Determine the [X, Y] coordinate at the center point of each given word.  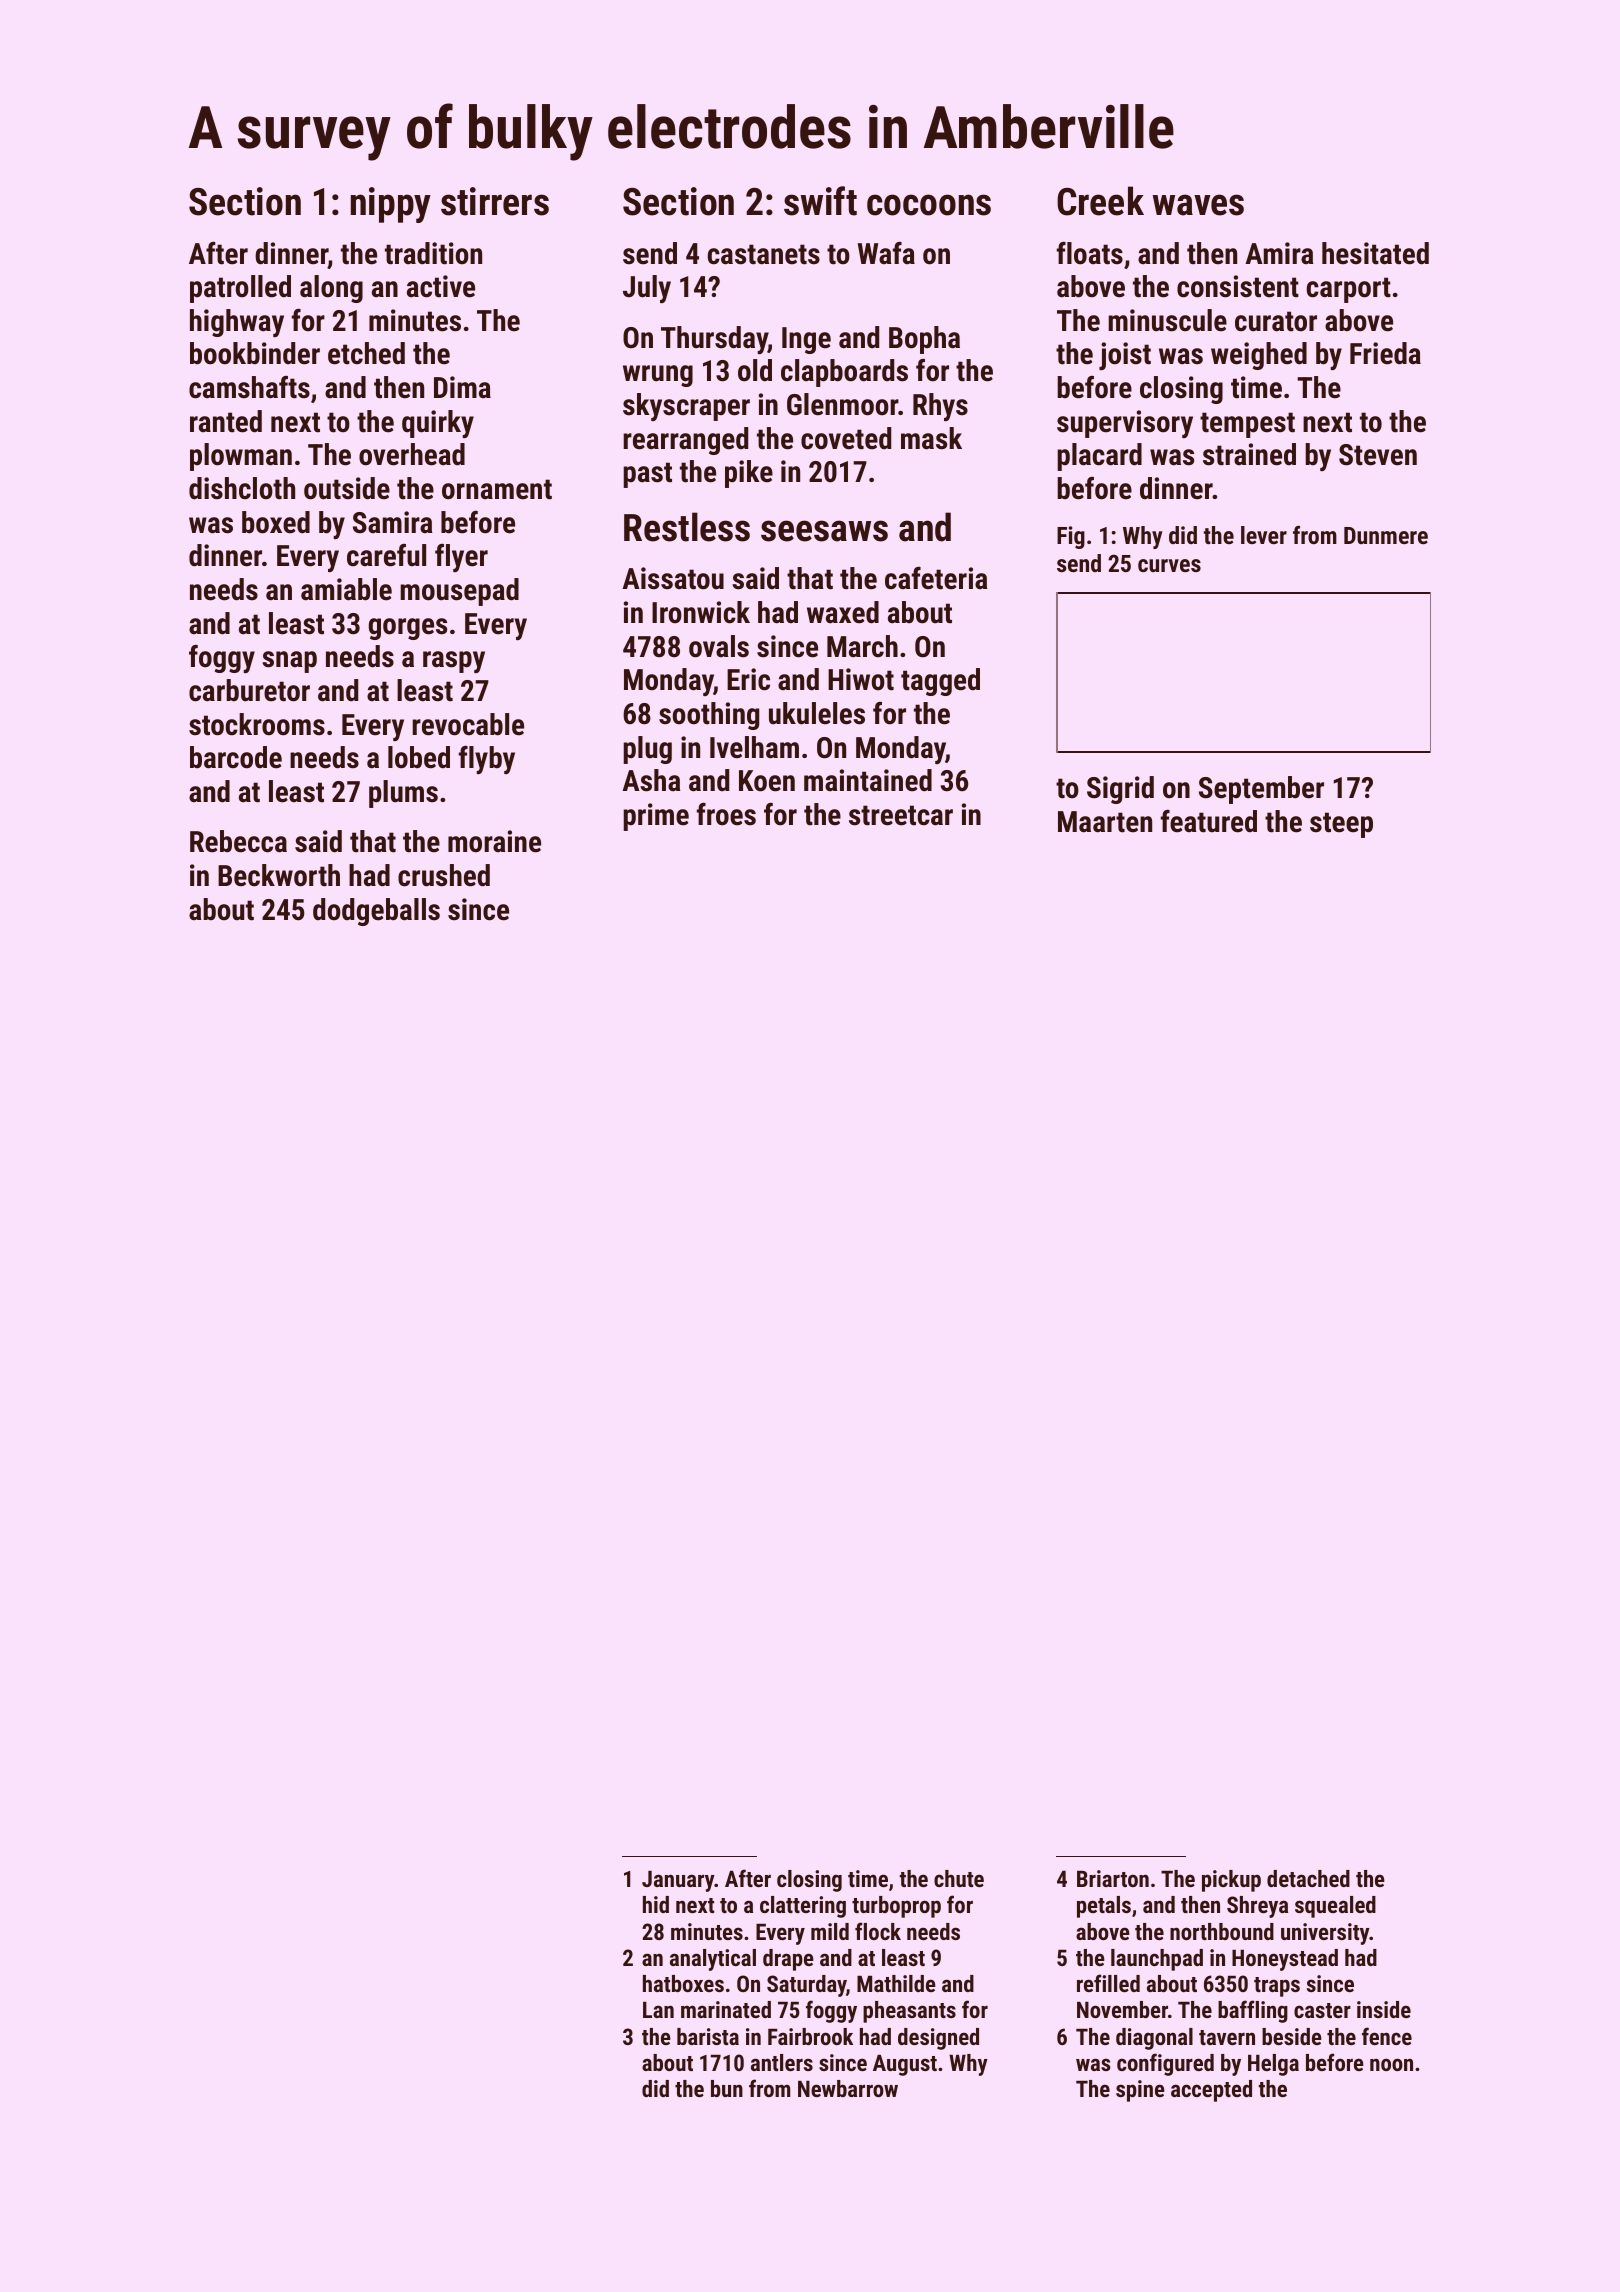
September [1261, 790]
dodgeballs [376, 912]
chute [959, 1878]
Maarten [1105, 822]
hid [656, 1904]
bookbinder [255, 353]
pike [749, 474]
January [678, 1881]
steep [1341, 825]
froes [726, 814]
